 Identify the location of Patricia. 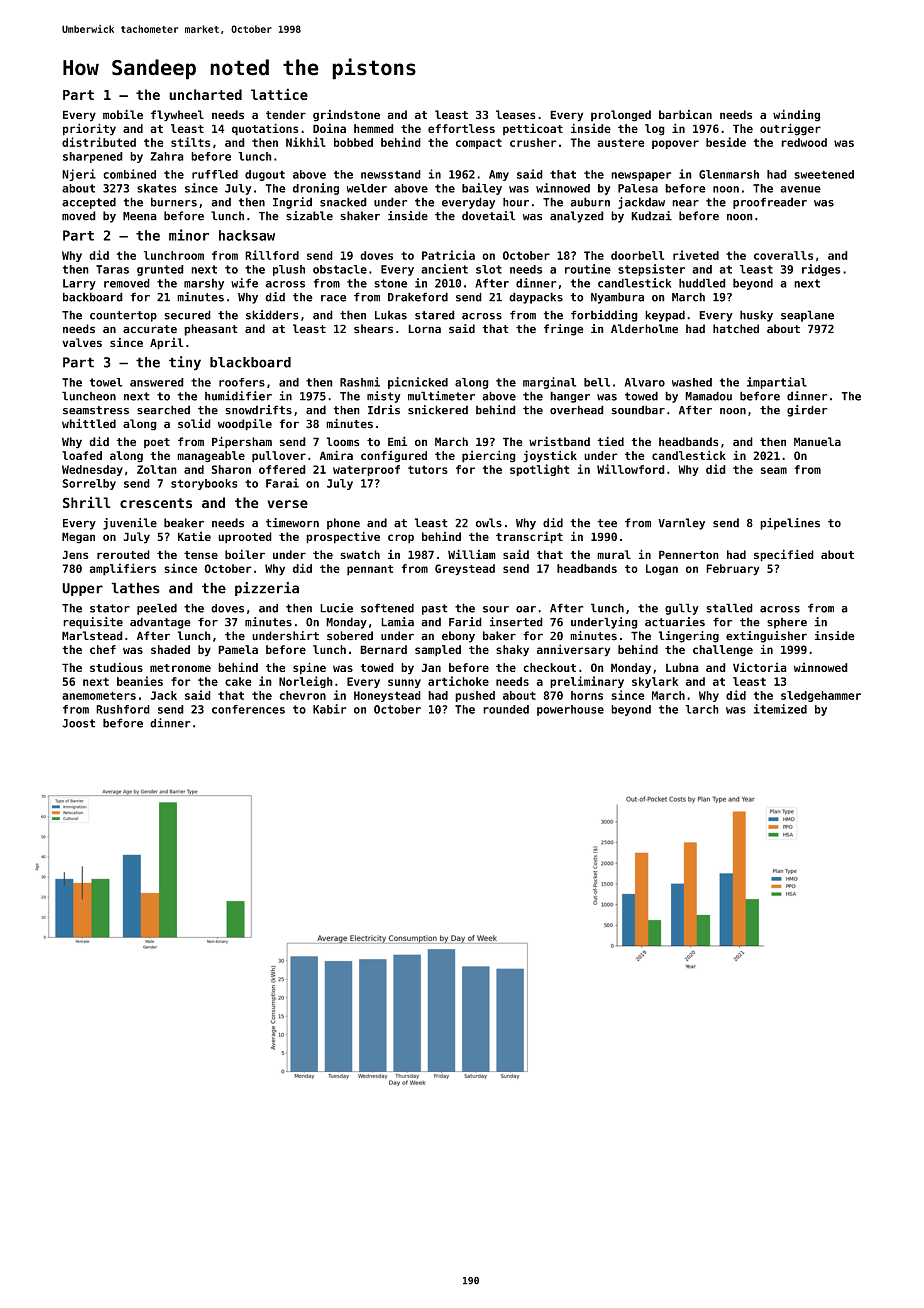
(448, 255).
